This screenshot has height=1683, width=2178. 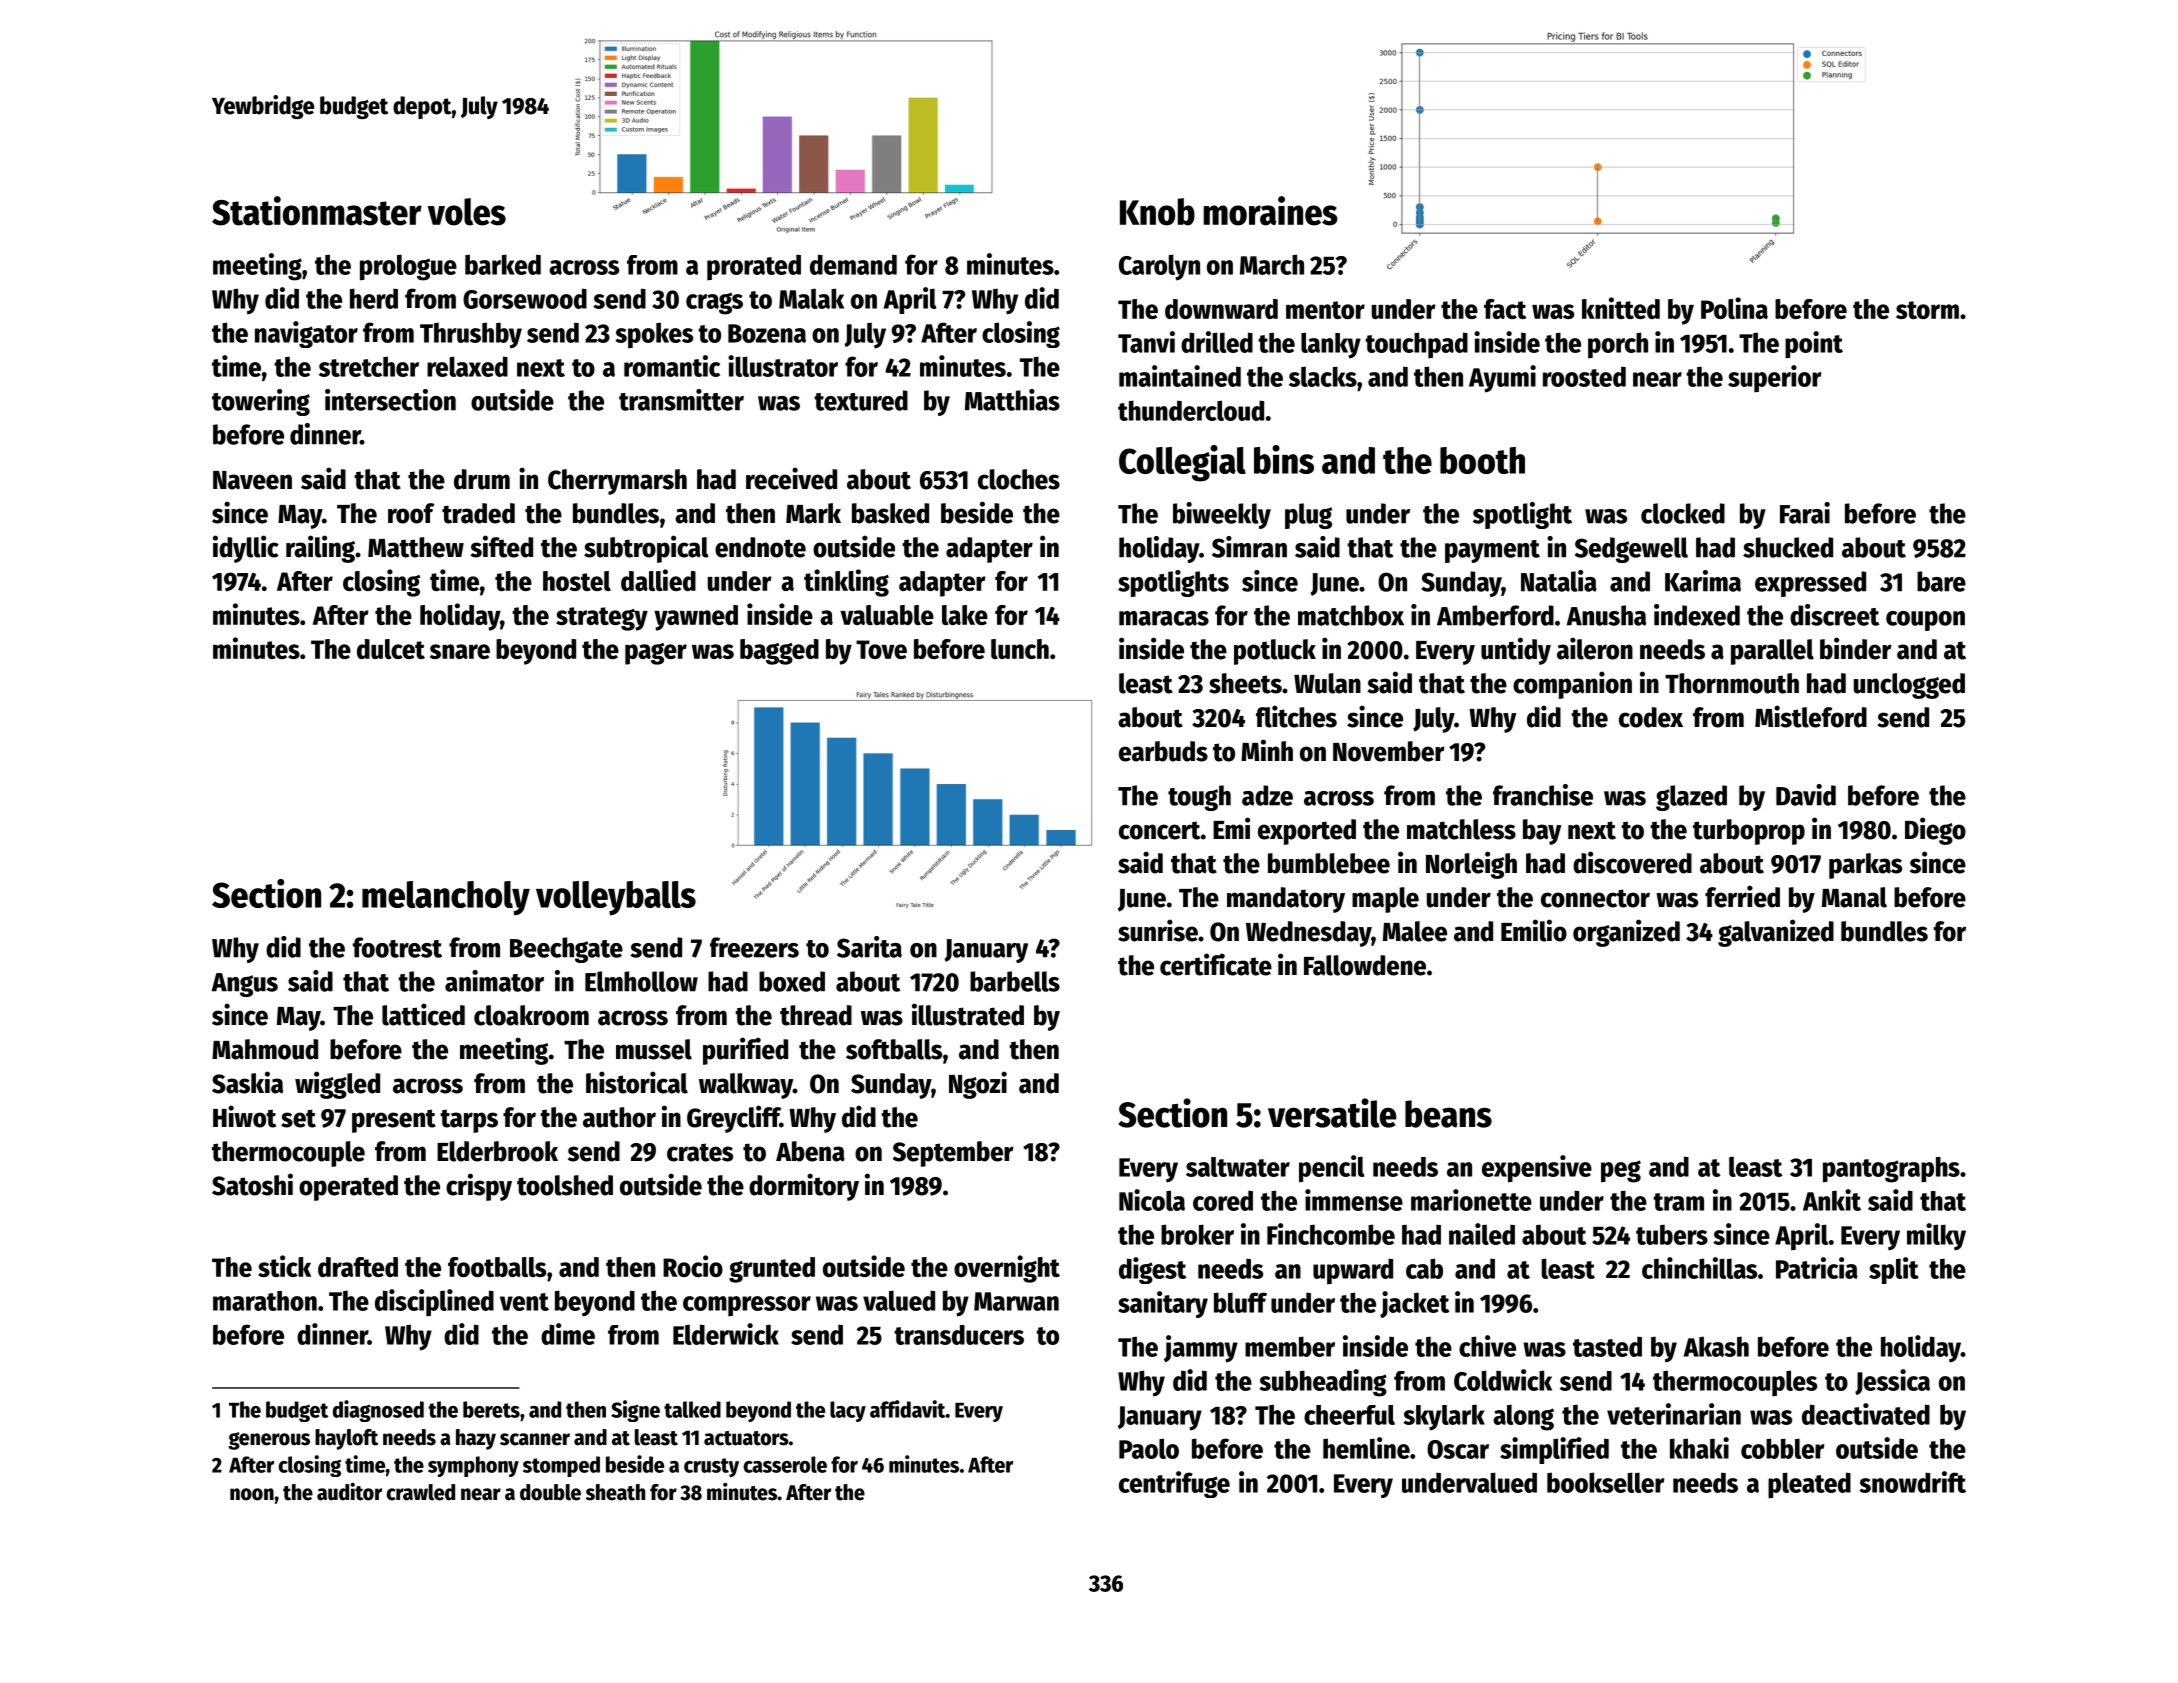 I want to click on voles, so click(x=467, y=212).
